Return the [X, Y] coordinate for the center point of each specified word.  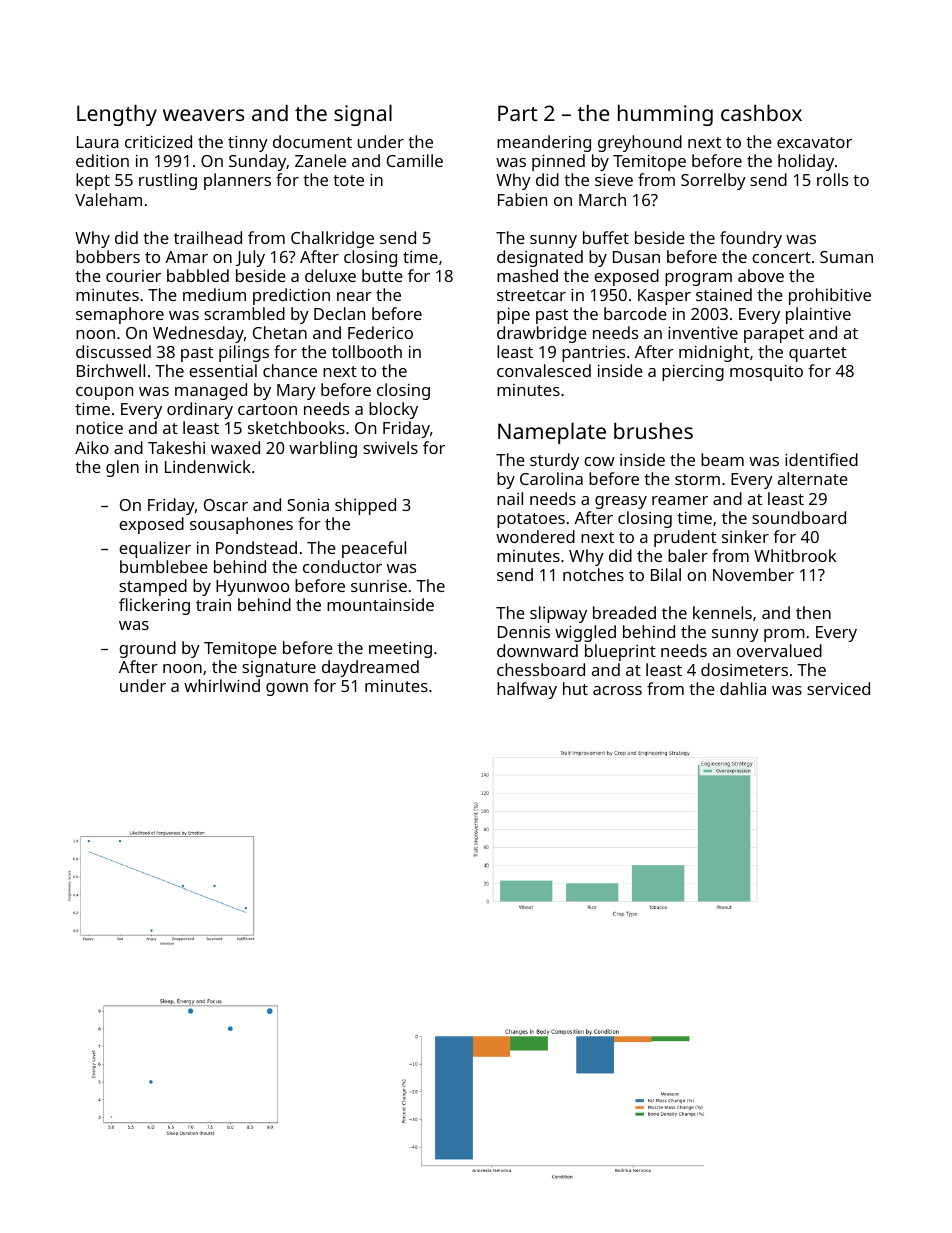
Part [517, 113]
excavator [814, 142]
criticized [158, 141]
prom [784, 635]
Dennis [524, 632]
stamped [153, 587]
